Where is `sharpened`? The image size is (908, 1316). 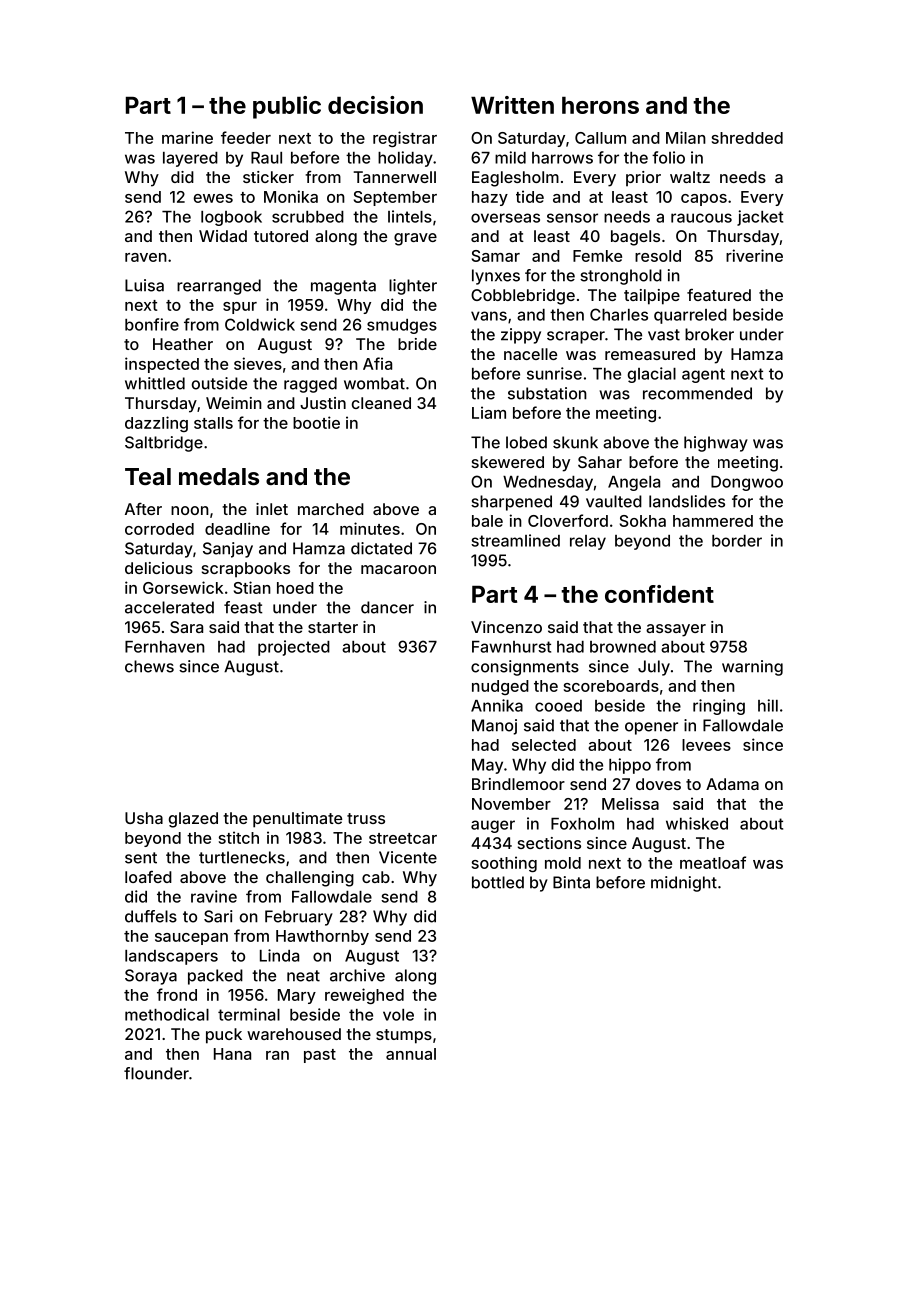
sharpened is located at coordinates (511, 503).
